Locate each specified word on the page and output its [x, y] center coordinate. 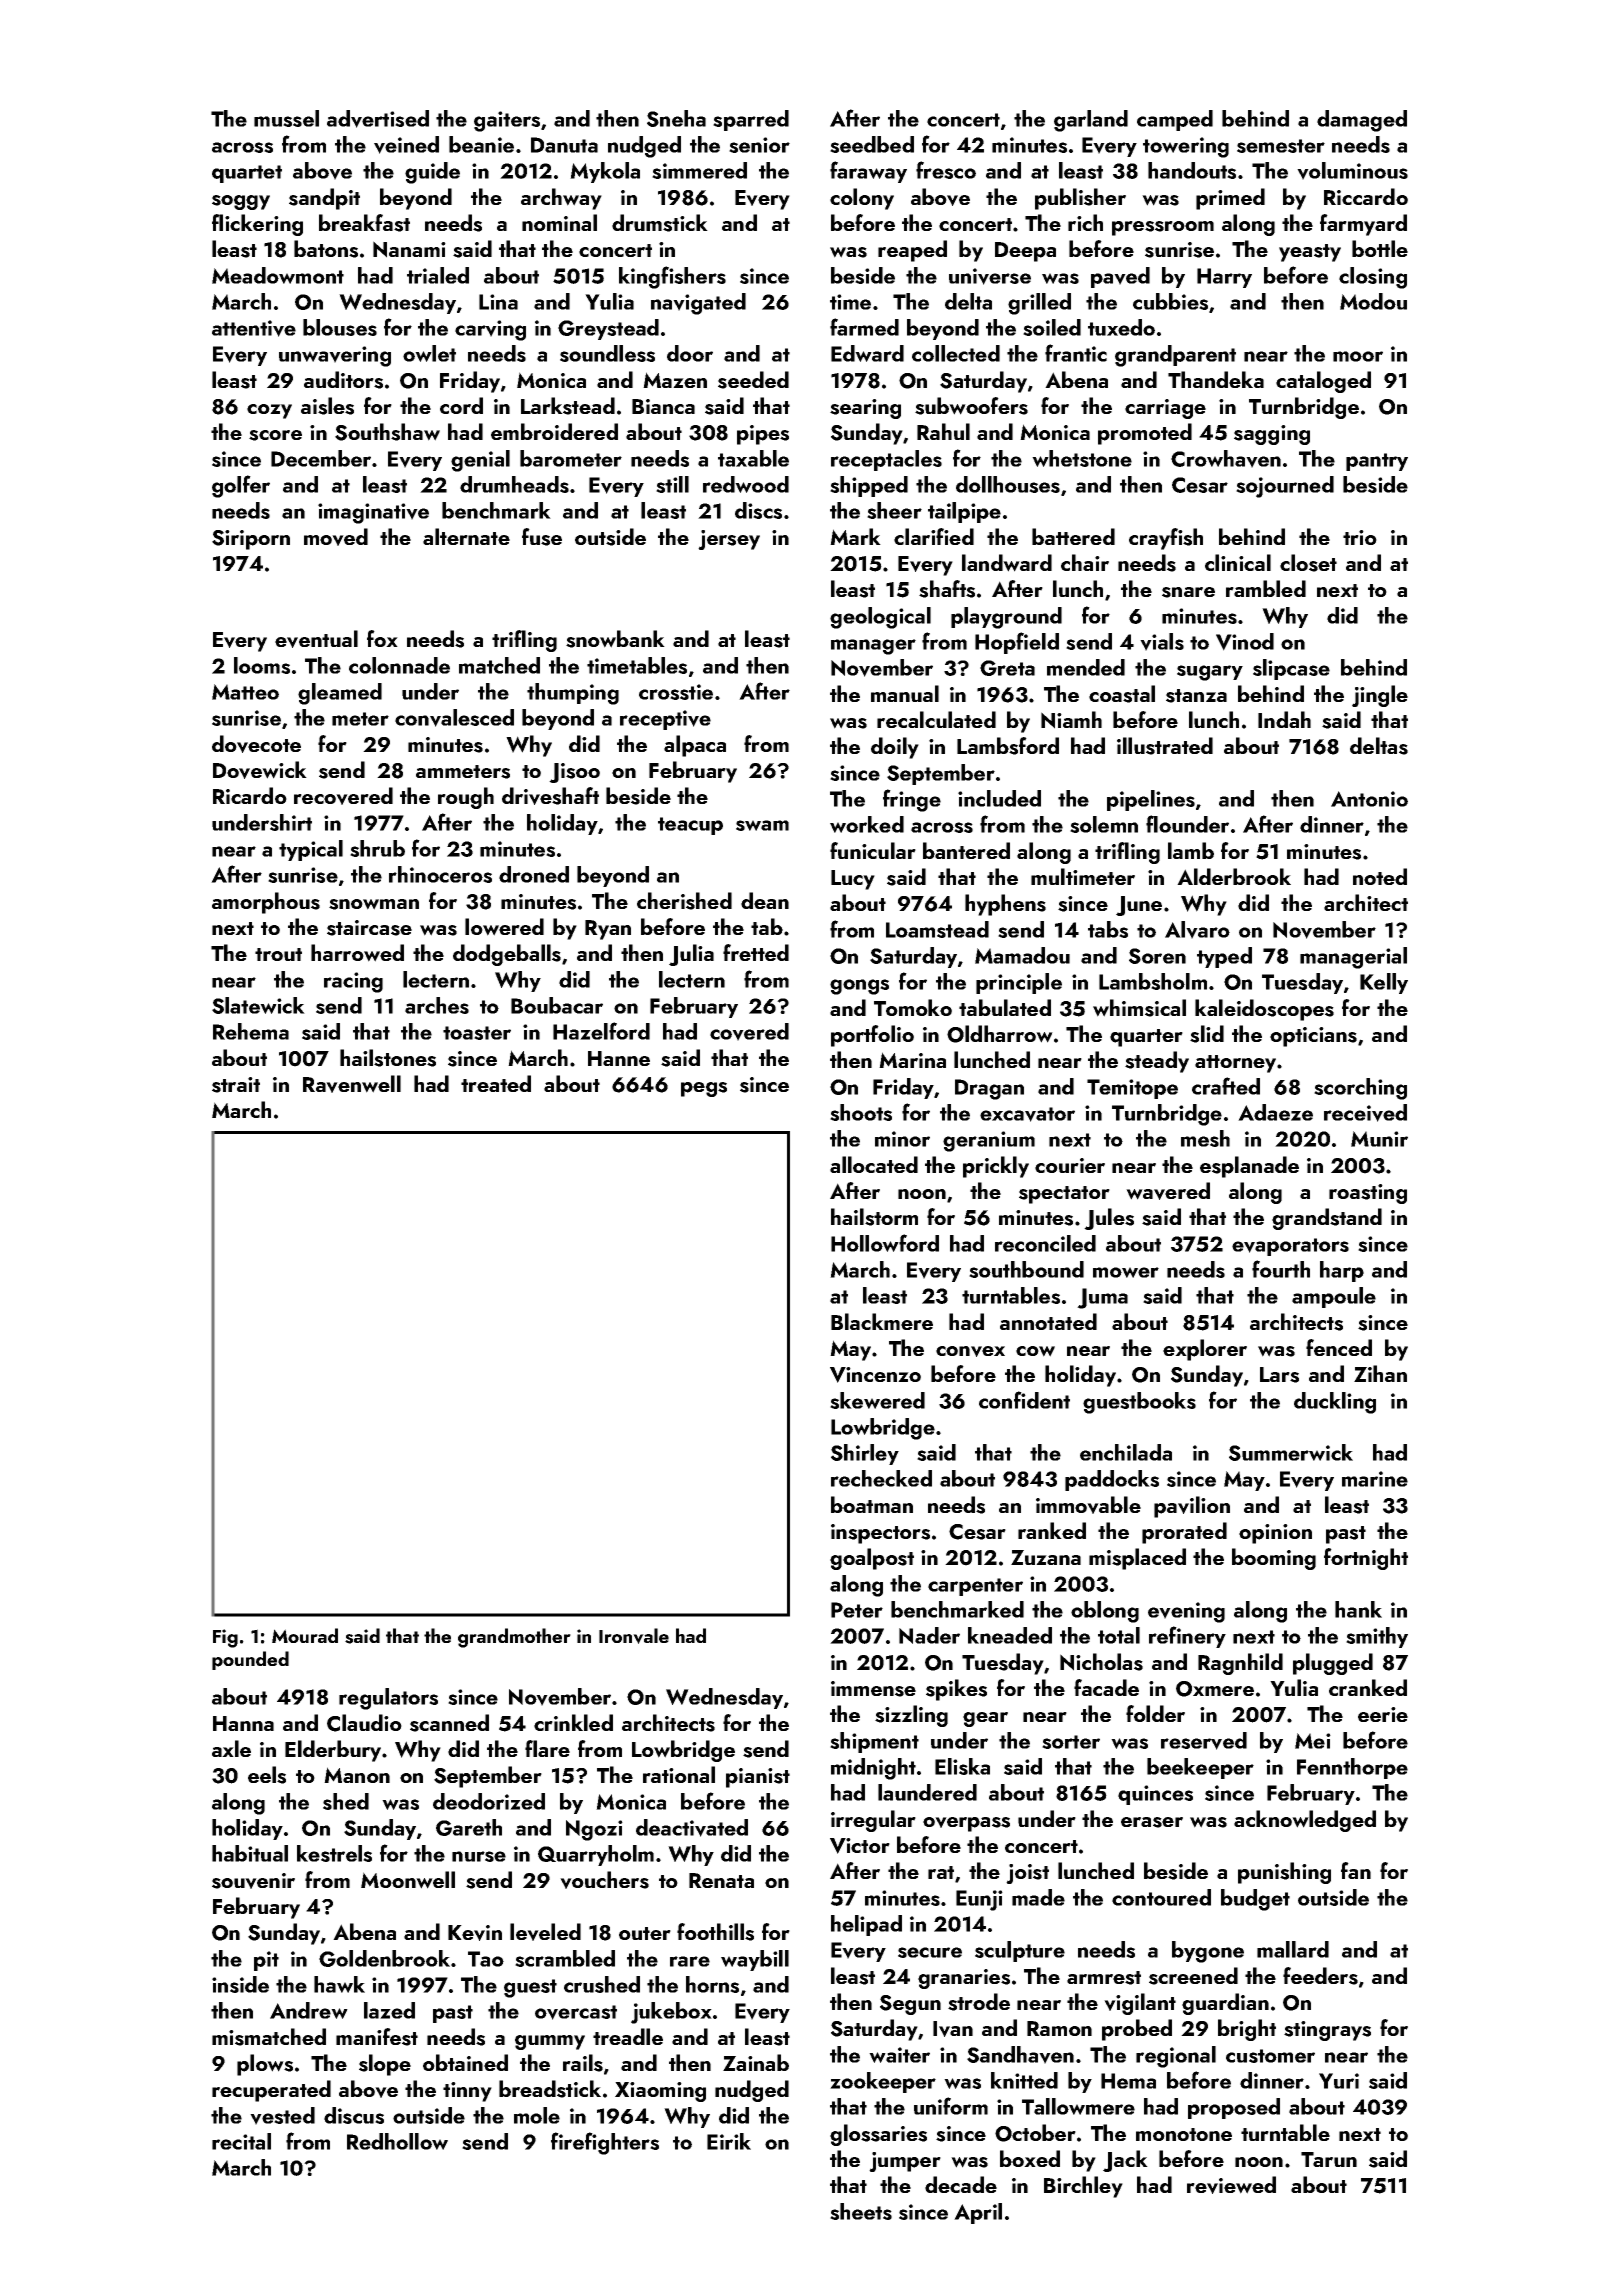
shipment [874, 1742]
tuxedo [1121, 327]
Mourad [305, 1635]
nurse [479, 1856]
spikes [956, 1690]
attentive [254, 328]
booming [1274, 1559]
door [690, 353]
